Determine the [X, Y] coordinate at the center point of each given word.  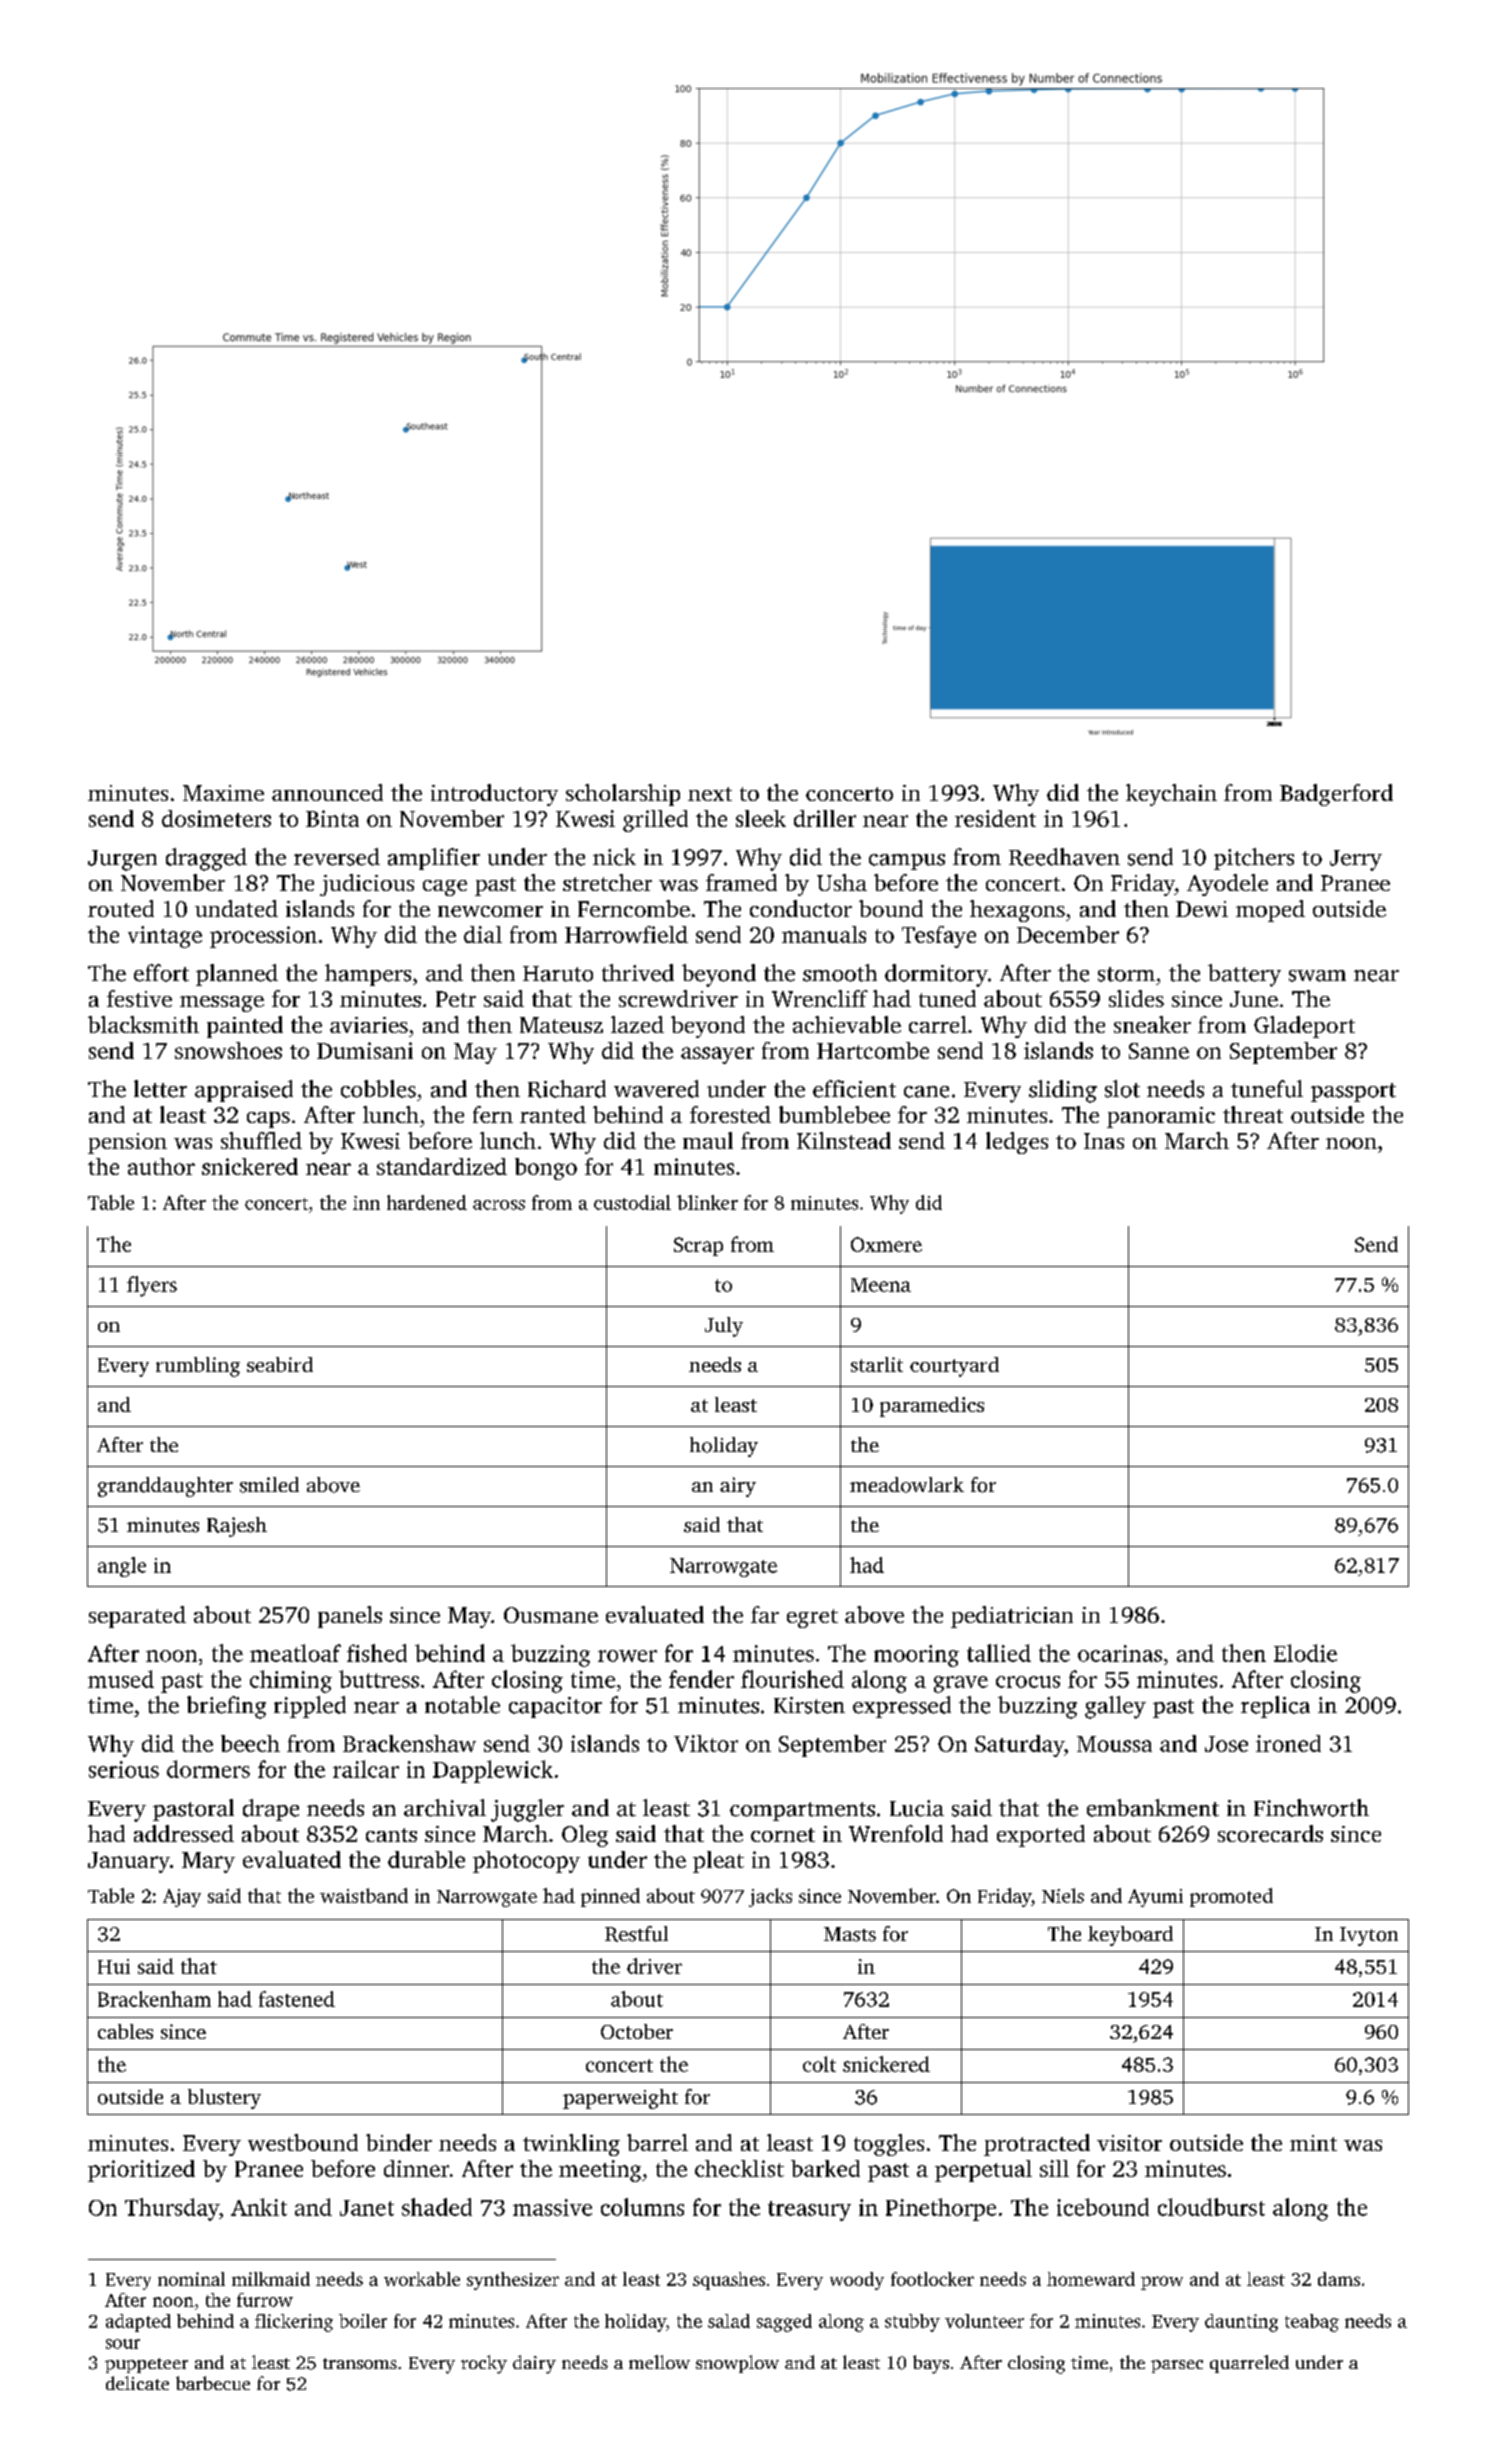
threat [1253, 1114]
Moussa [1114, 1744]
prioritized [141, 2171]
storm [1126, 974]
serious [124, 1769]
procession [263, 937]
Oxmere [886, 1244]
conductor [801, 908]
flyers [152, 1286]
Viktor [706, 1743]
